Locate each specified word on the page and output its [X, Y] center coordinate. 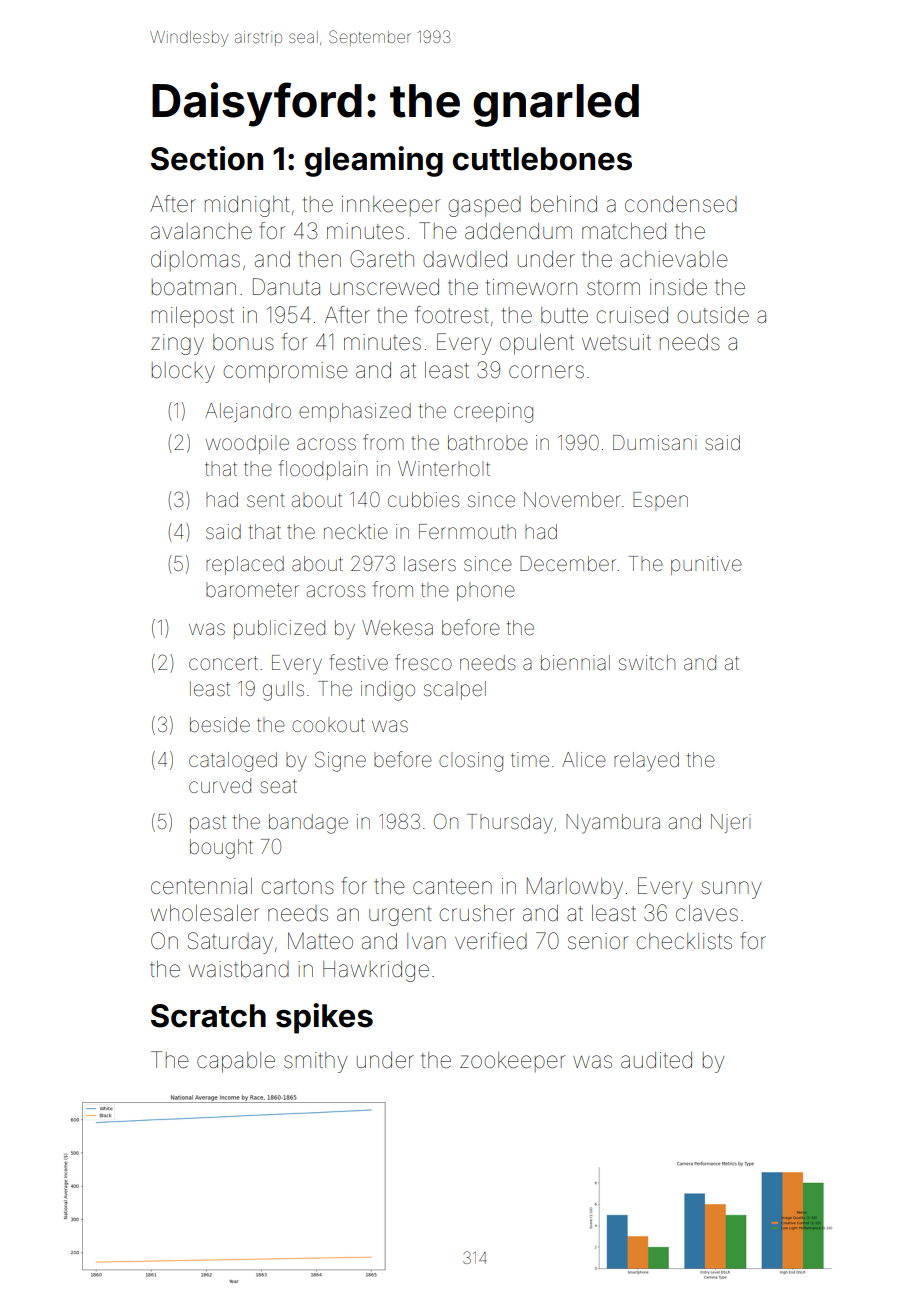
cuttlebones [542, 159]
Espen [660, 501]
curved [220, 786]
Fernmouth [467, 531]
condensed [681, 204]
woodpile [247, 444]
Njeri [731, 823]
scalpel [455, 690]
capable [236, 1062]
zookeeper [512, 1062]
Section [207, 158]
